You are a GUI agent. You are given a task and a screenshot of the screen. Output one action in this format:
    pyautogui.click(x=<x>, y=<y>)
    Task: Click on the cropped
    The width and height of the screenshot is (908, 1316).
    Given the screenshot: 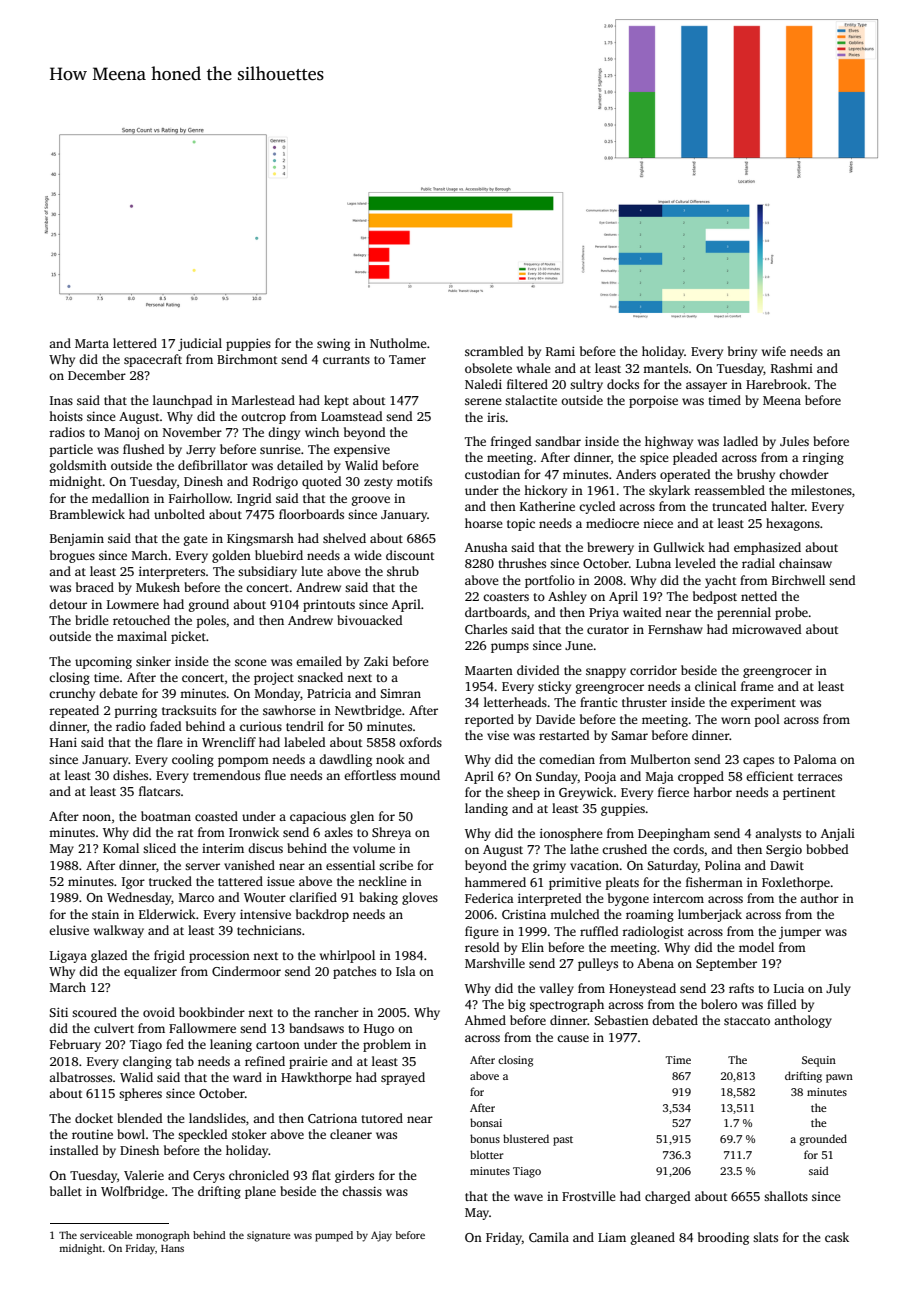 What is the action you would take?
    pyautogui.click(x=701, y=777)
